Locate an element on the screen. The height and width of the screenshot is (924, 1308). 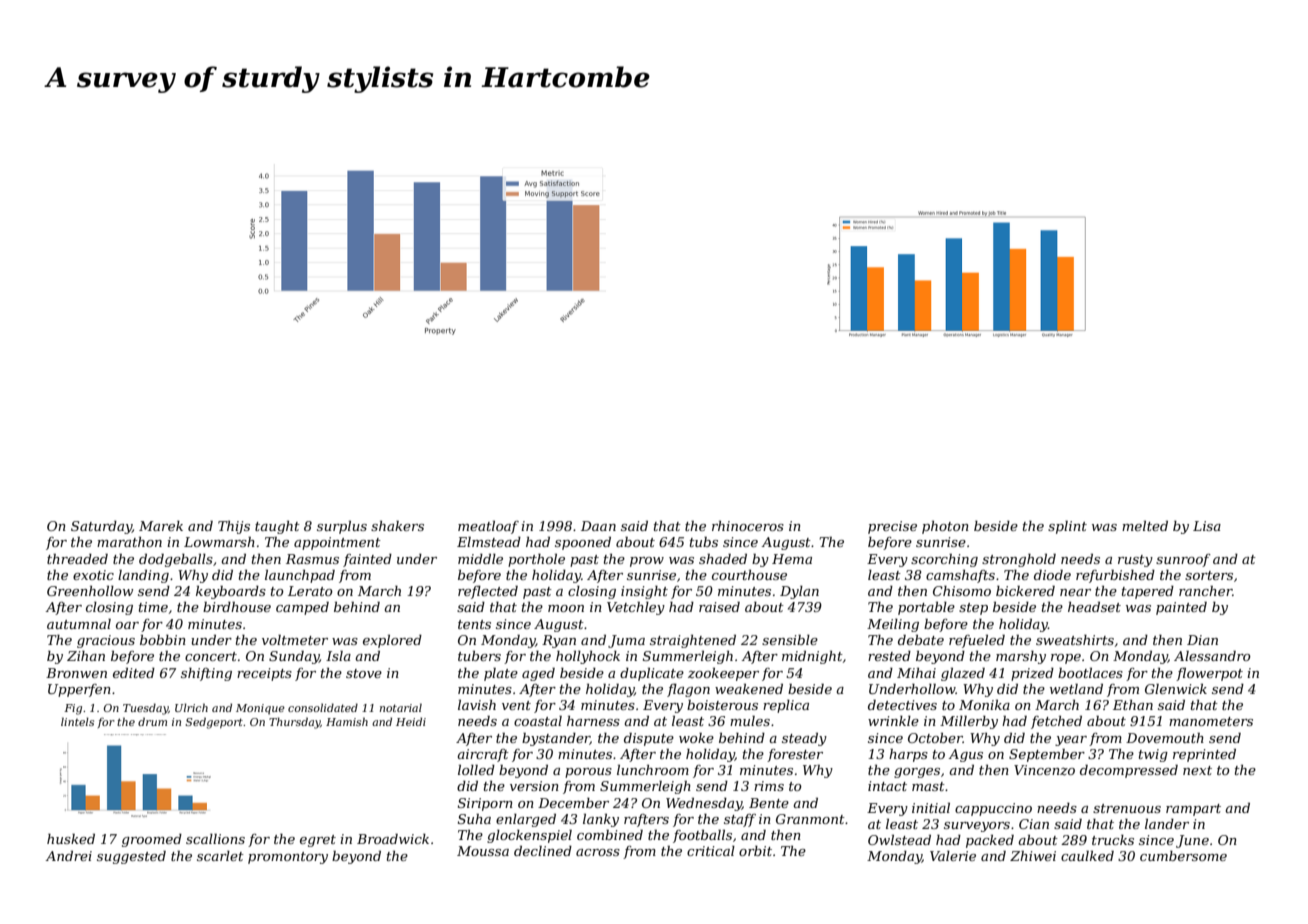
manometers is located at coordinates (1211, 721).
